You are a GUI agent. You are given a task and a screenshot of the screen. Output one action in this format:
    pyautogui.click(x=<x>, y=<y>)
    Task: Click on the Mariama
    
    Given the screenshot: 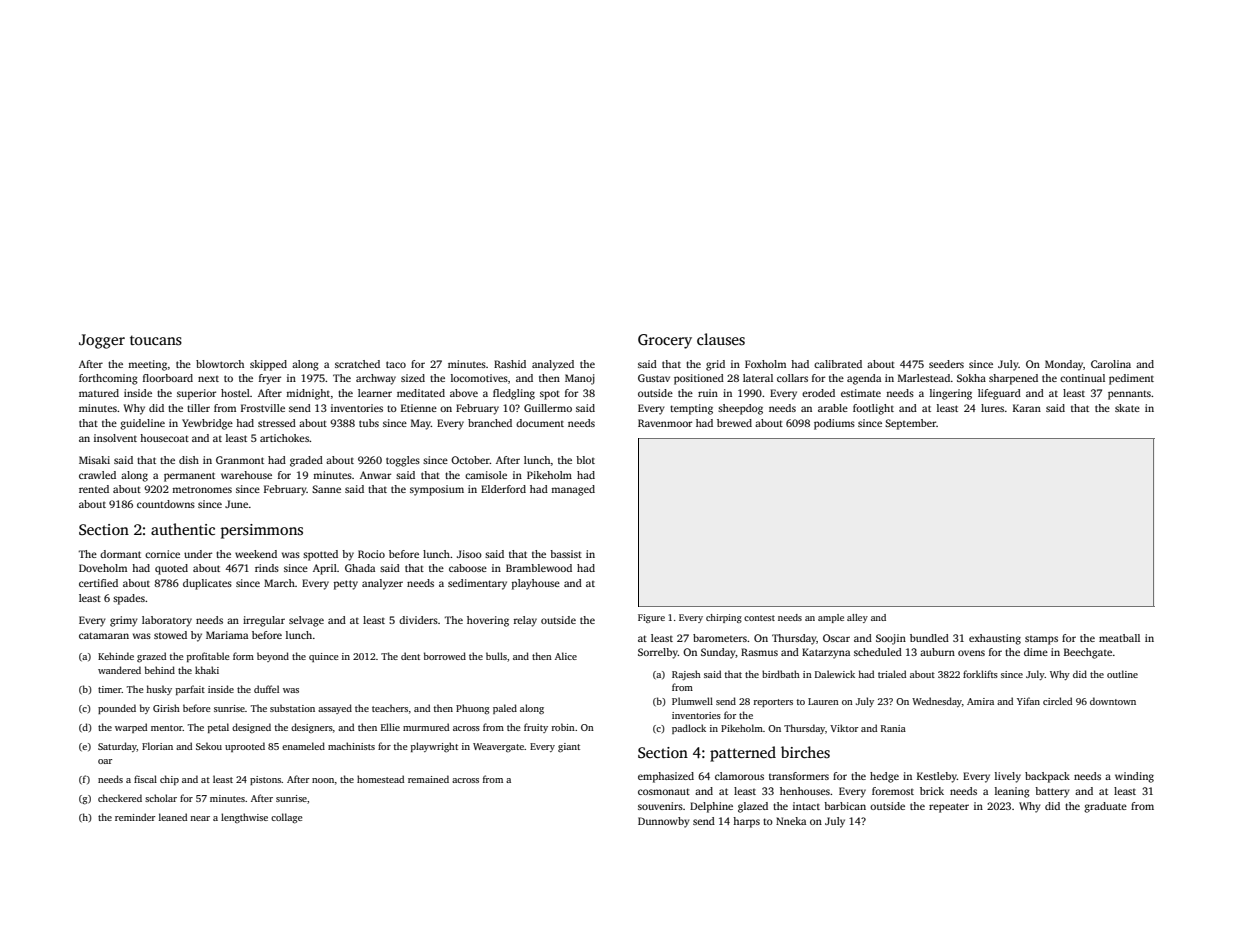 What is the action you would take?
    pyautogui.click(x=227, y=635)
